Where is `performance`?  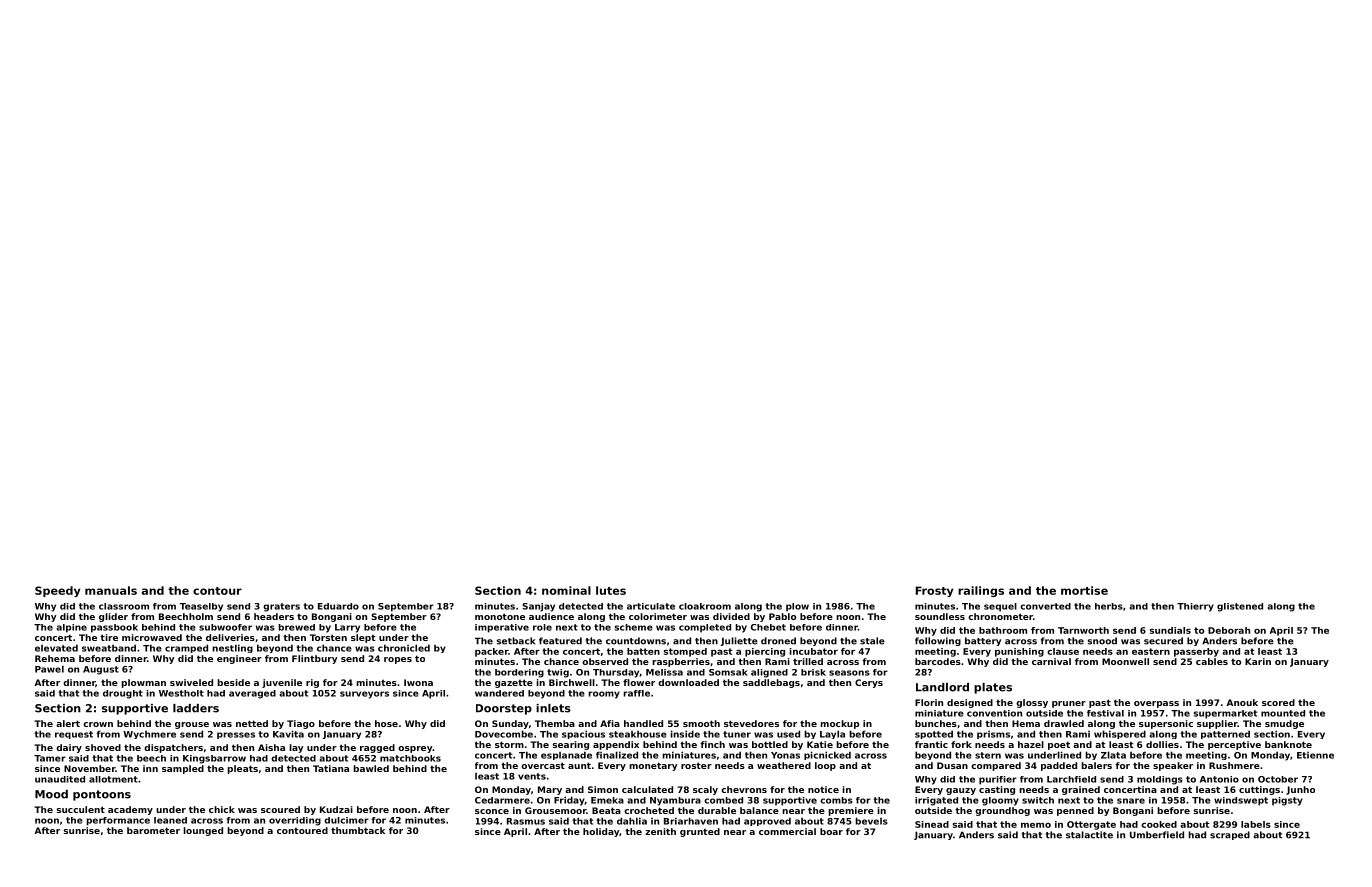
performance is located at coordinates (118, 821).
